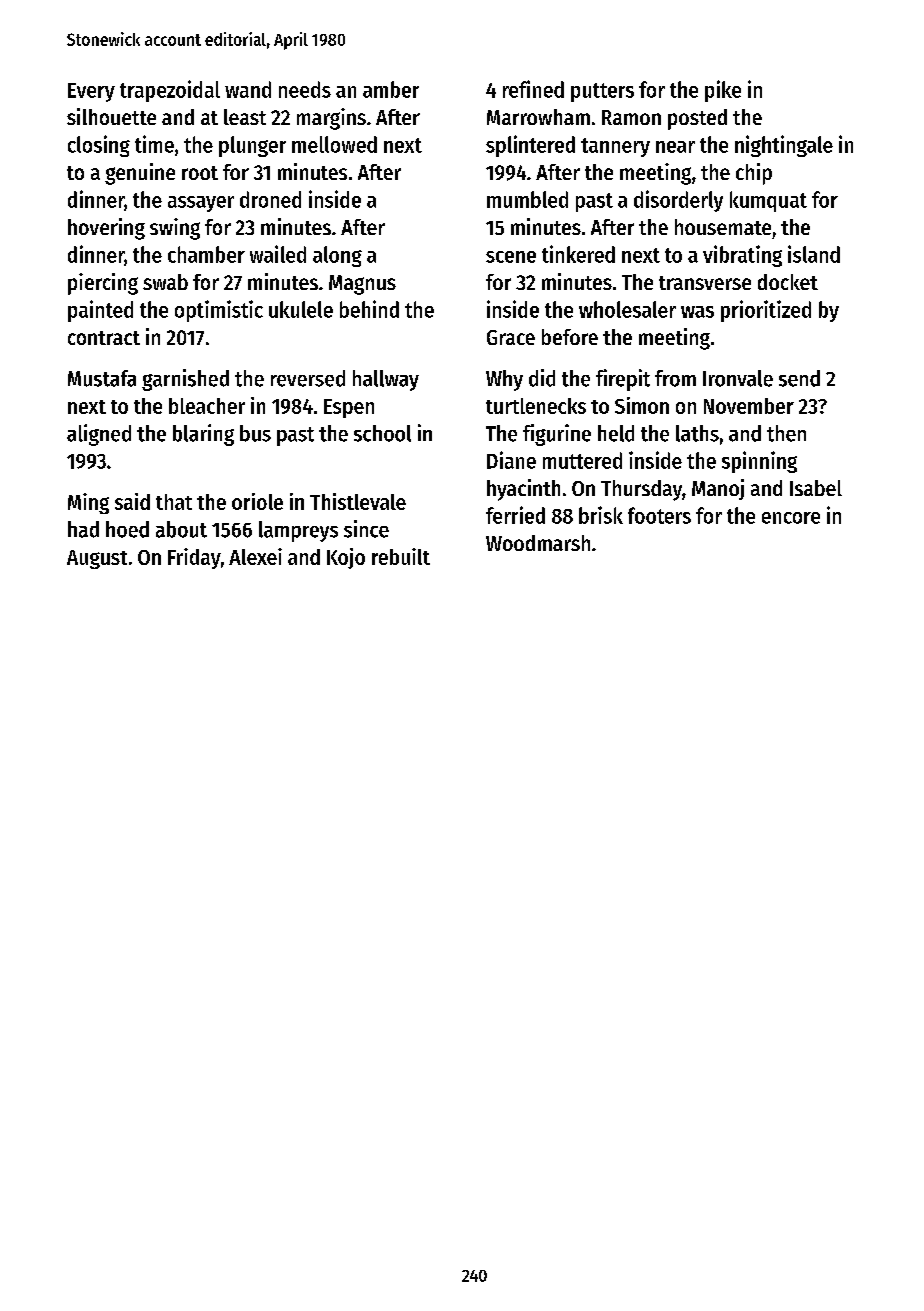 This screenshot has width=924, height=1311. What do you see at coordinates (533, 89) in the screenshot?
I see `refined` at bounding box center [533, 89].
